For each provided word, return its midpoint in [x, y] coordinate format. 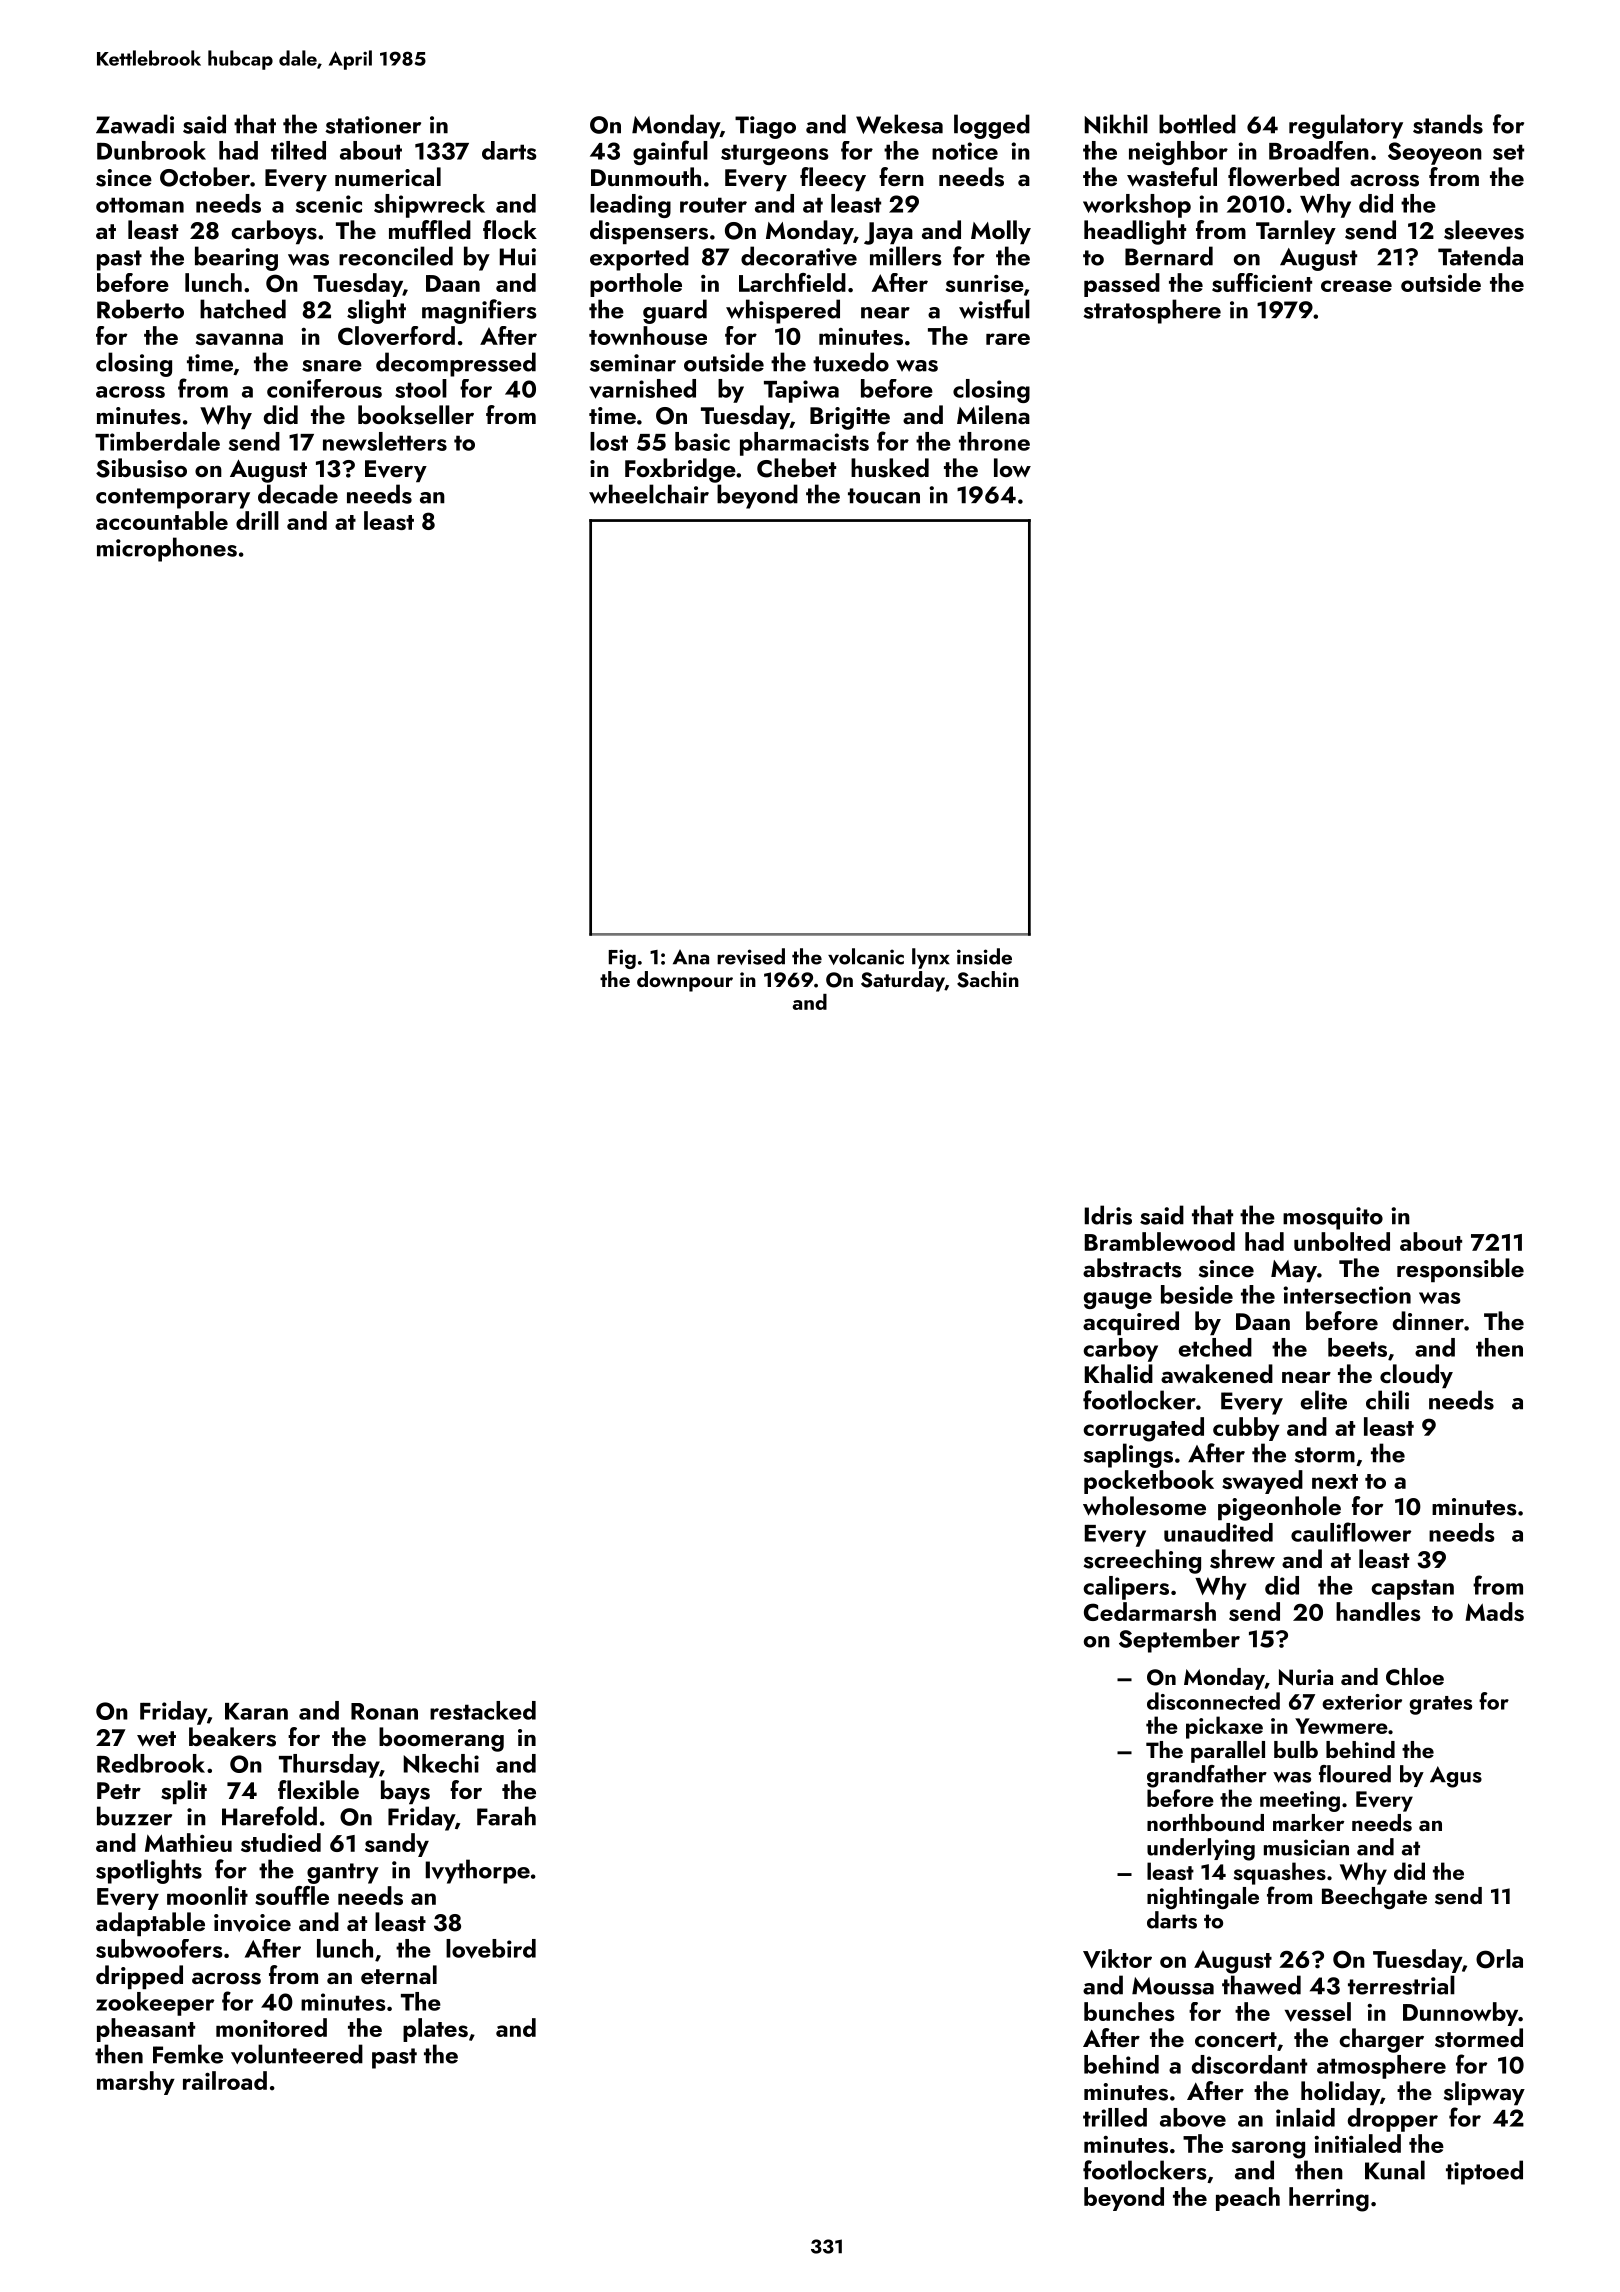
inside [984, 956]
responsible [1460, 1270]
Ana [691, 957]
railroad [225, 2080]
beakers [232, 1737]
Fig [622, 959]
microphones [167, 549]
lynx [931, 958]
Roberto [140, 309]
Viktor [1117, 1959]
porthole [636, 285]
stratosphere [1152, 311]
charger [1381, 2040]
